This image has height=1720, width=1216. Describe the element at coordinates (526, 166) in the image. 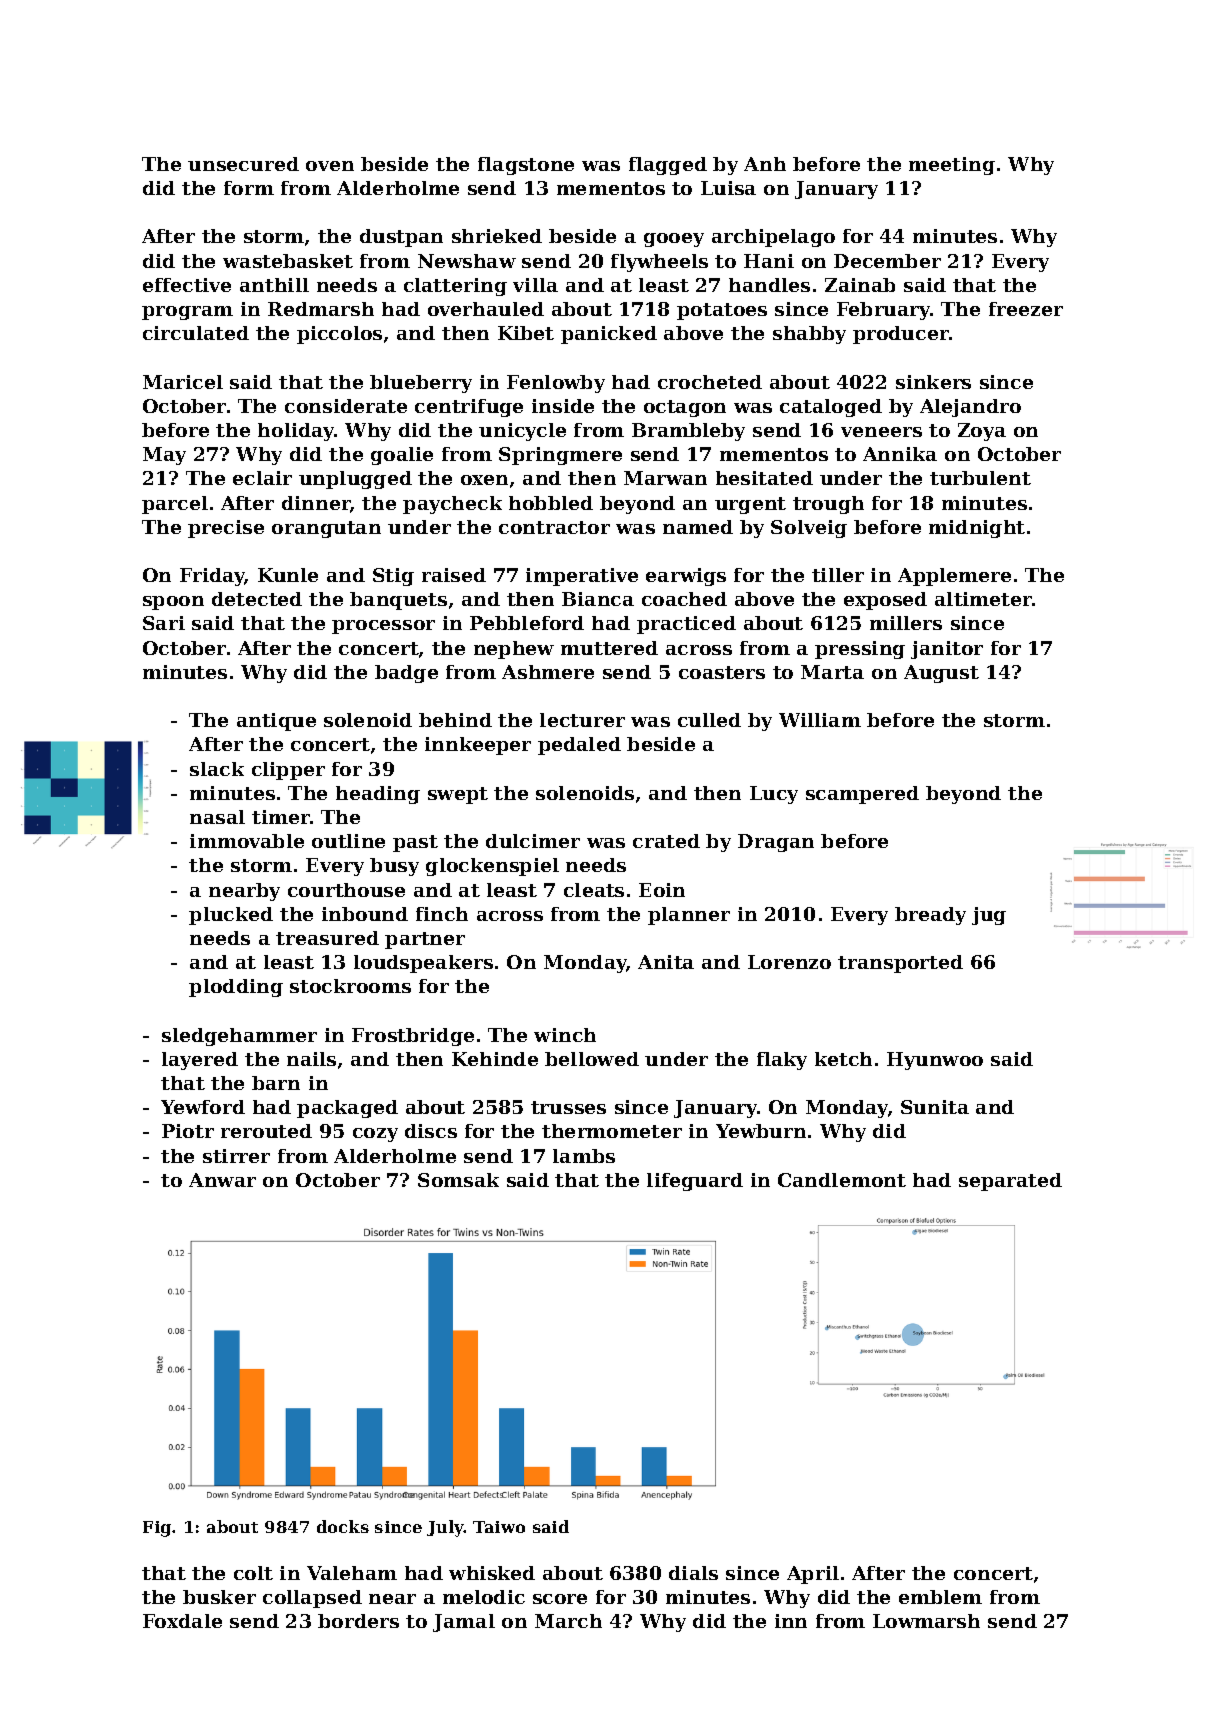

I see `flagstone` at that location.
